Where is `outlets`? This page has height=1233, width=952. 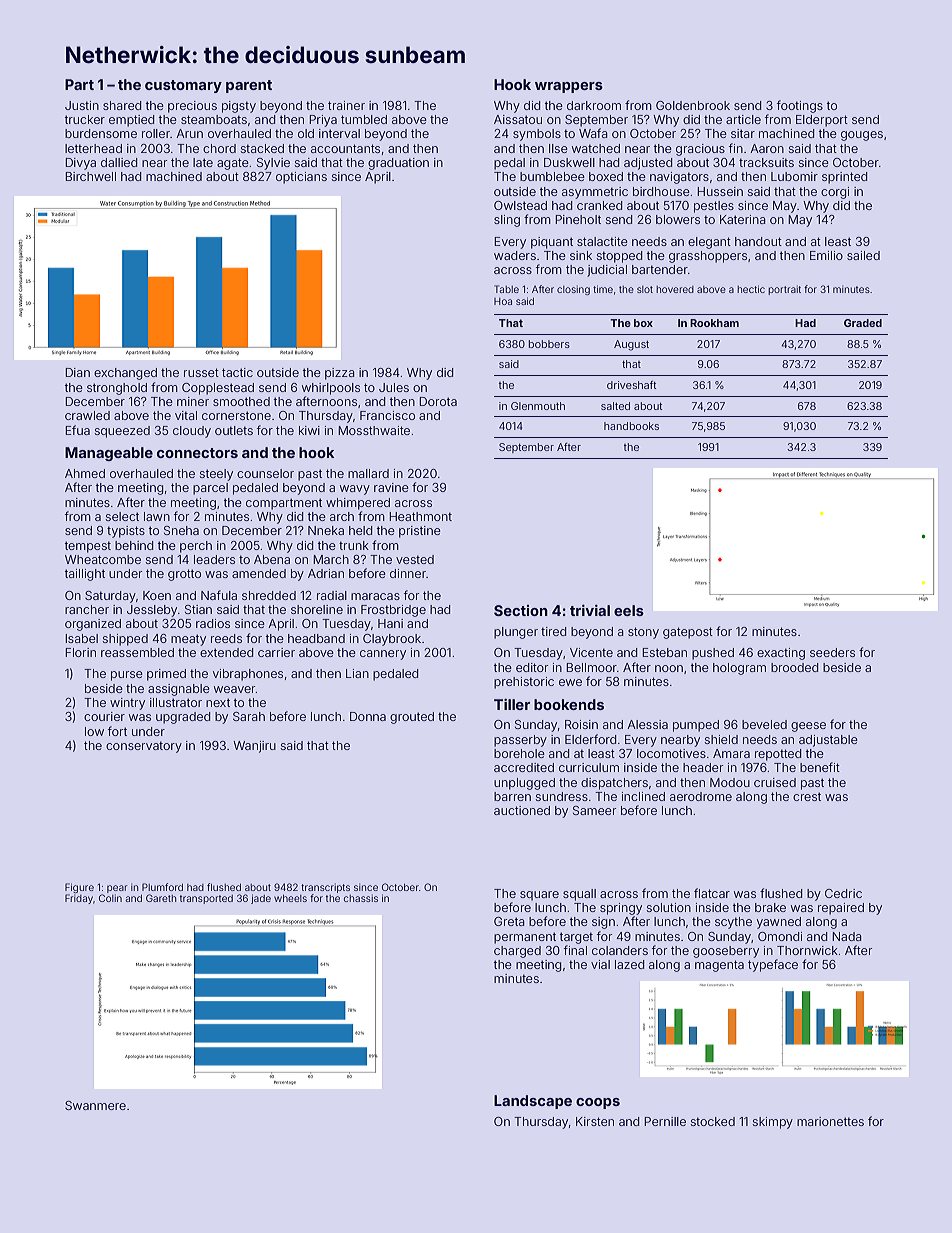
outlets is located at coordinates (234, 430).
